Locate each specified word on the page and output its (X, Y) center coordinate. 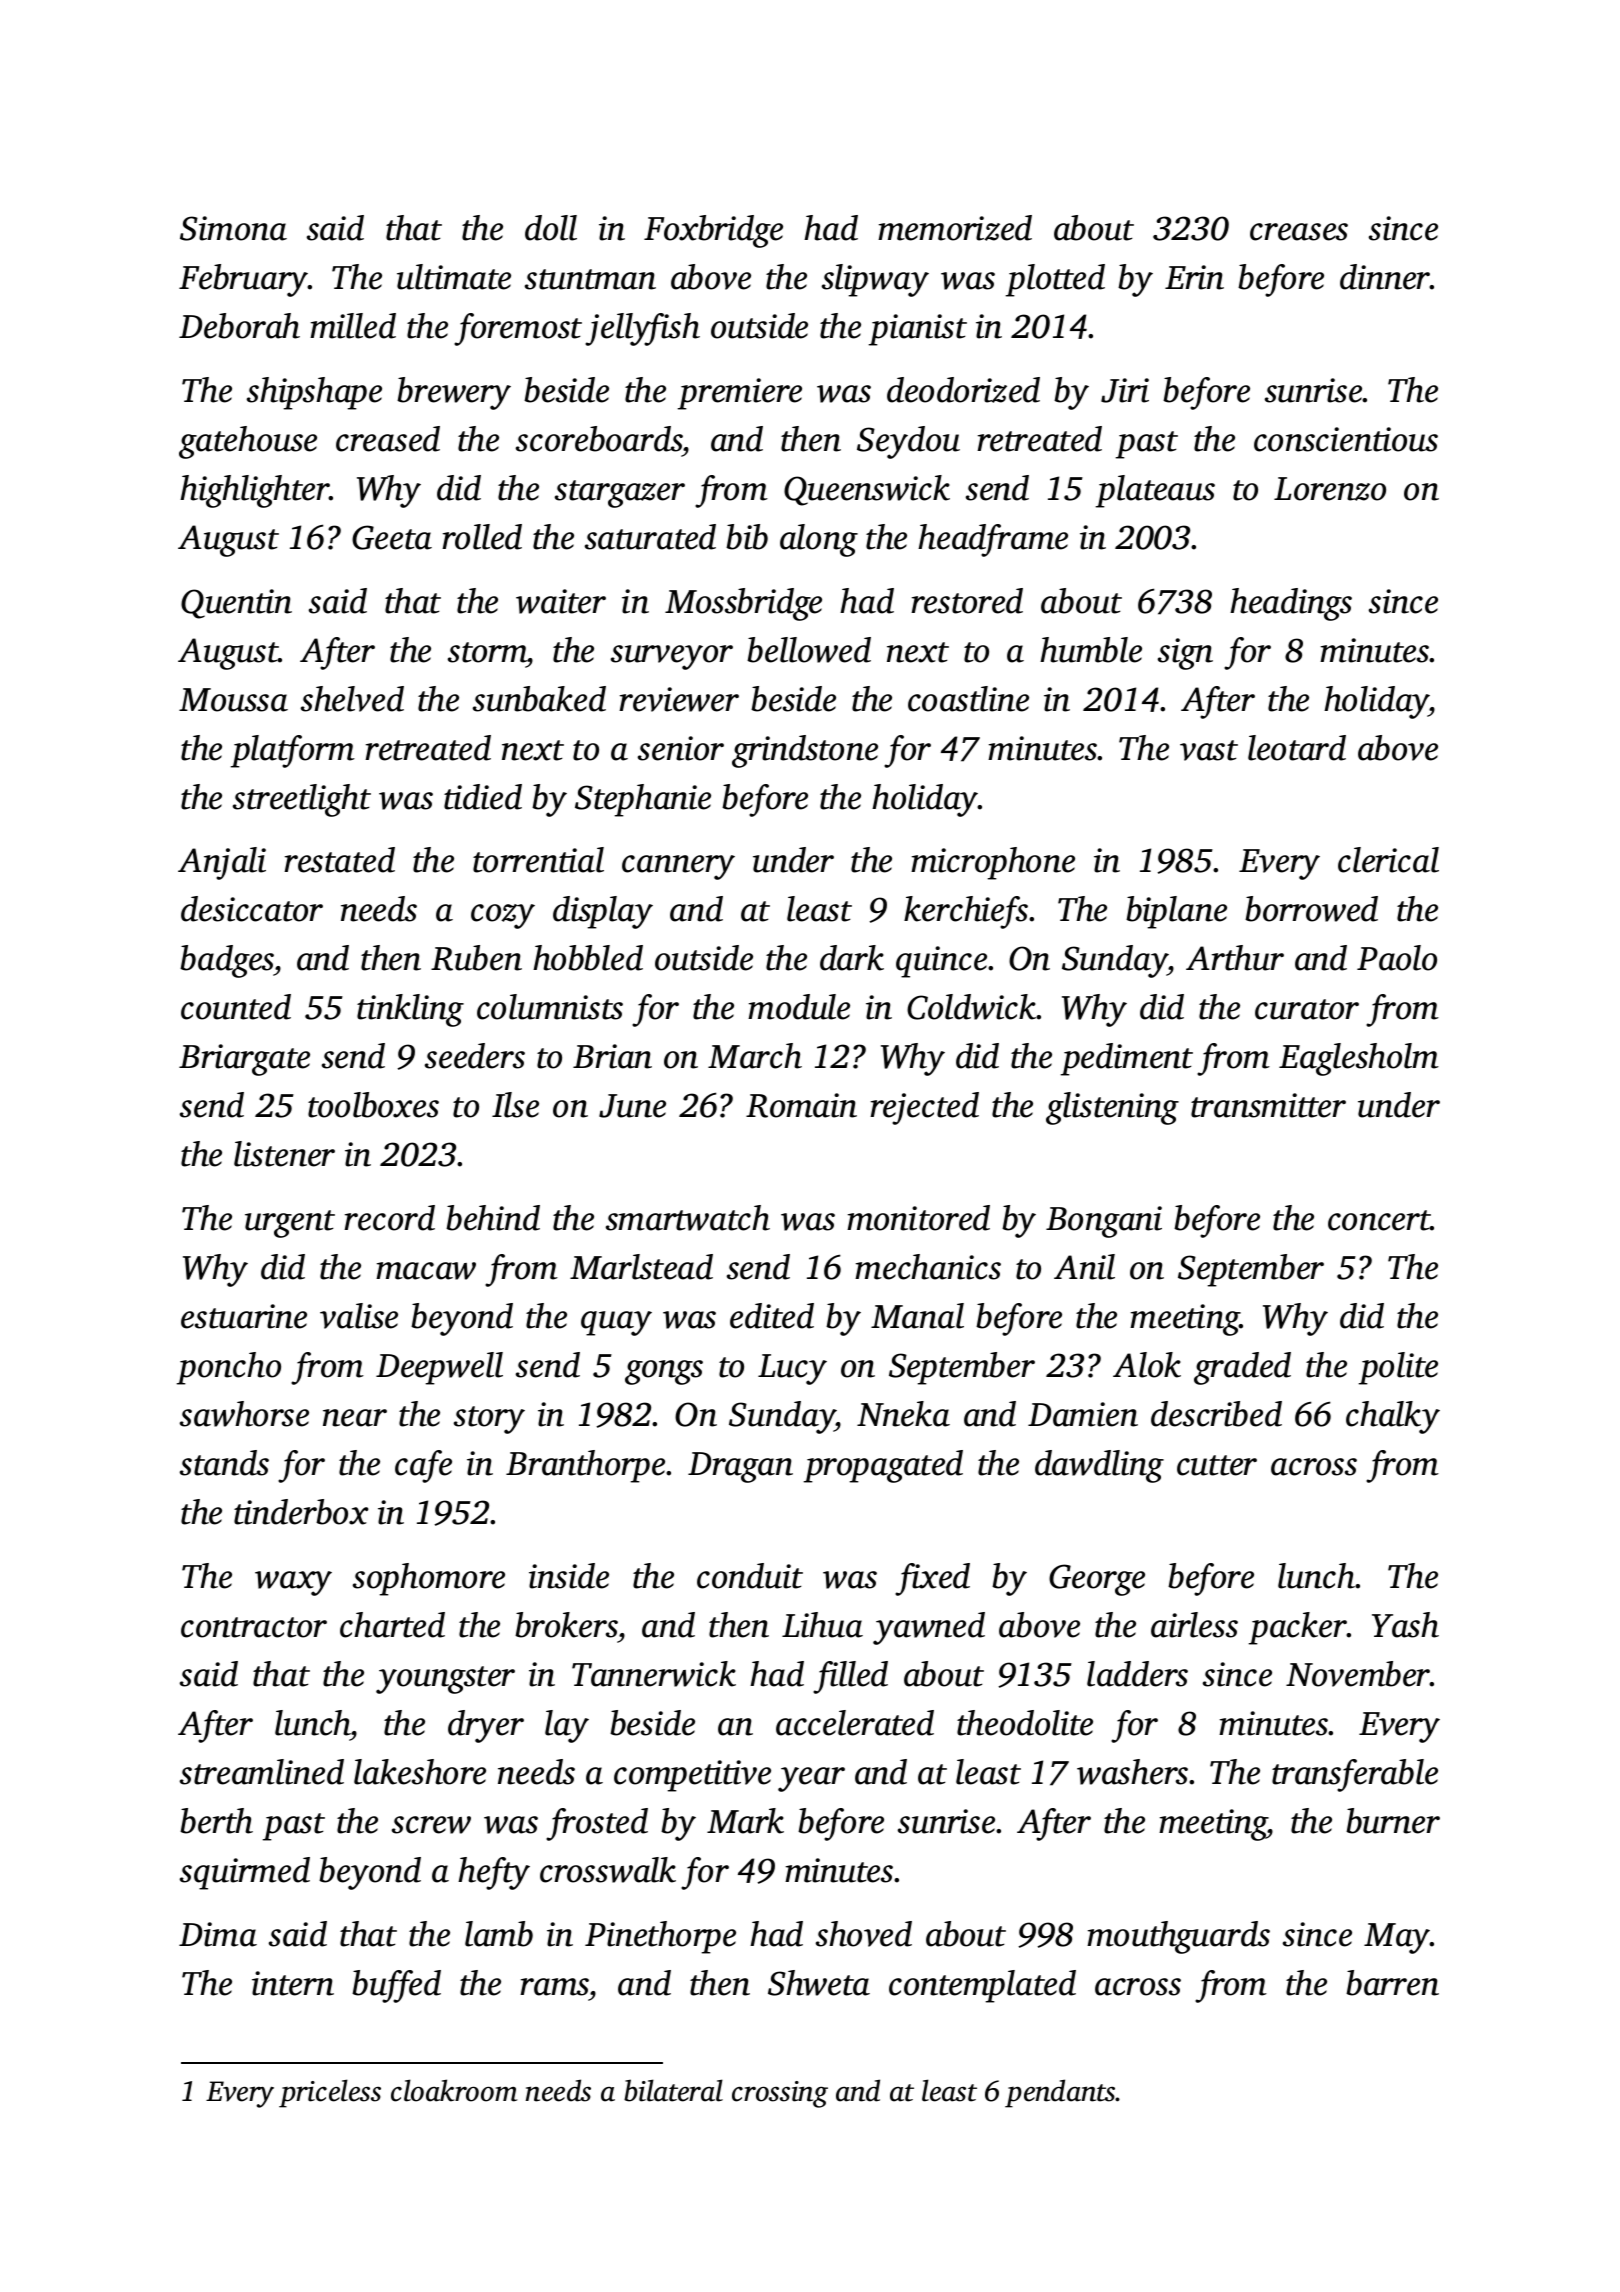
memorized (955, 228)
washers (1132, 1772)
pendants (1060, 2093)
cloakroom (454, 2090)
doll (551, 228)
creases (1299, 232)
